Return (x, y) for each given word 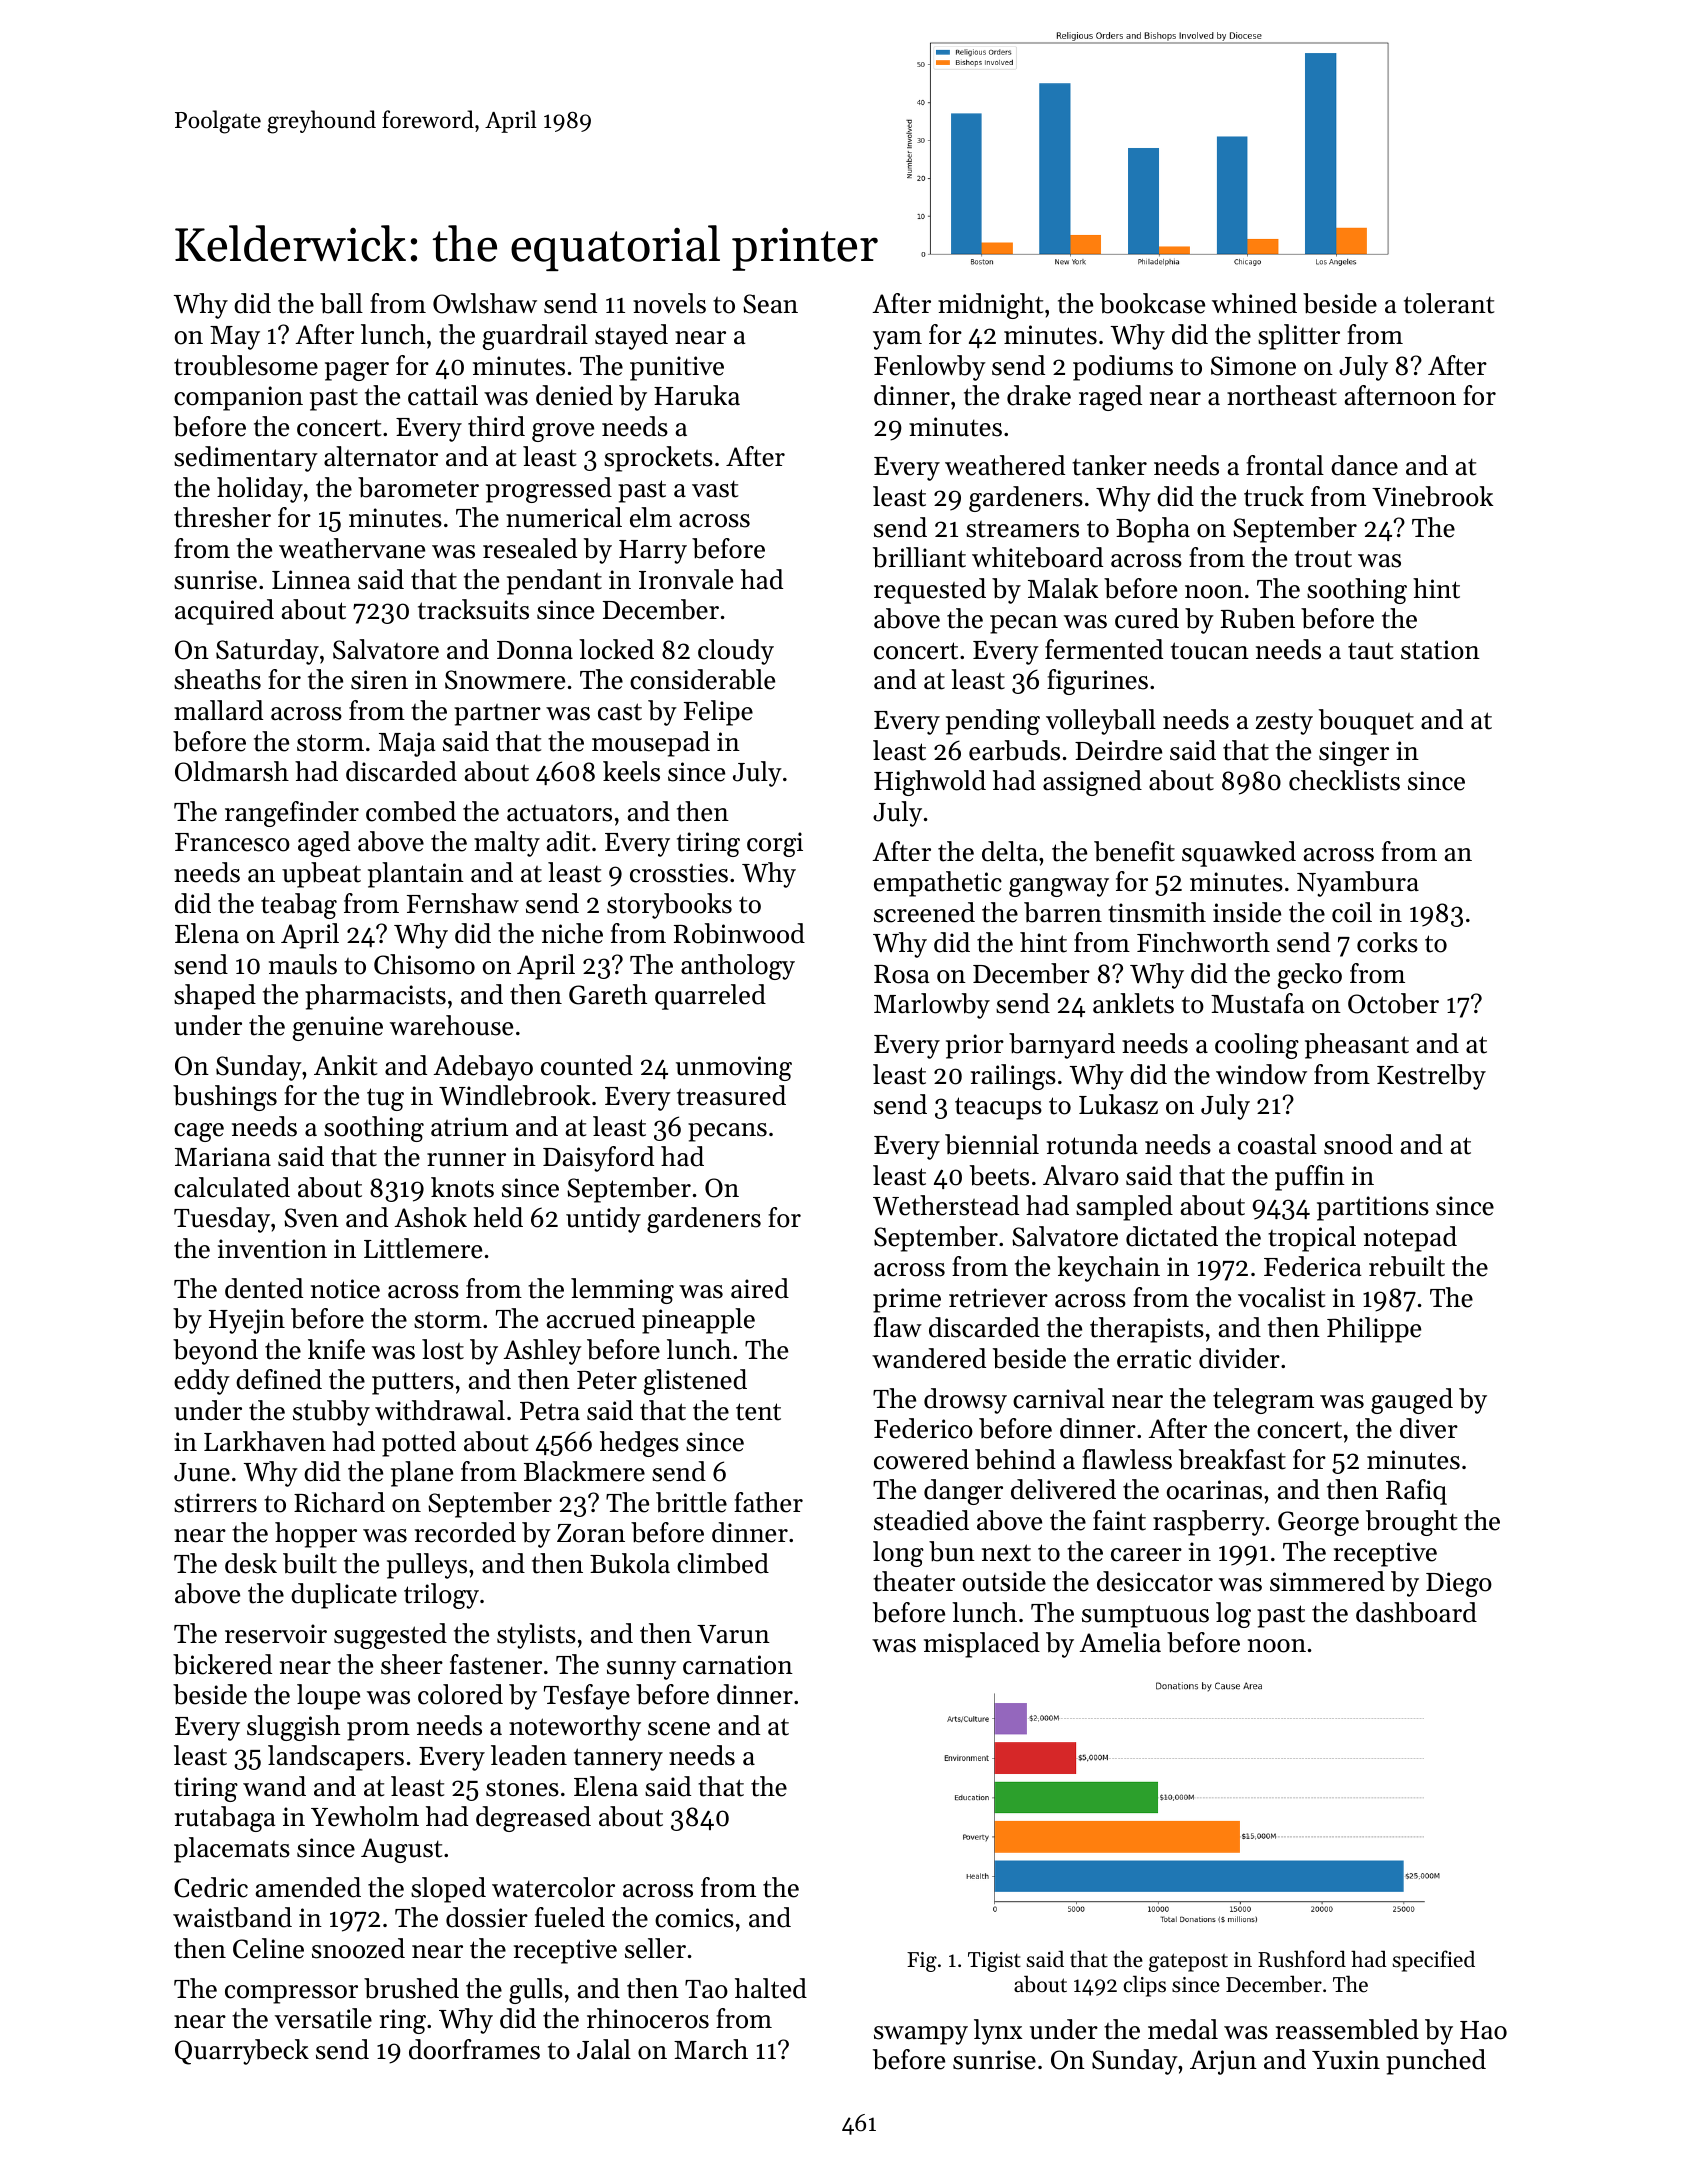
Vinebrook (1432, 496)
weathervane (352, 548)
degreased (533, 1819)
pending (993, 722)
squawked (1239, 854)
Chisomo (424, 964)
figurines (1097, 682)
